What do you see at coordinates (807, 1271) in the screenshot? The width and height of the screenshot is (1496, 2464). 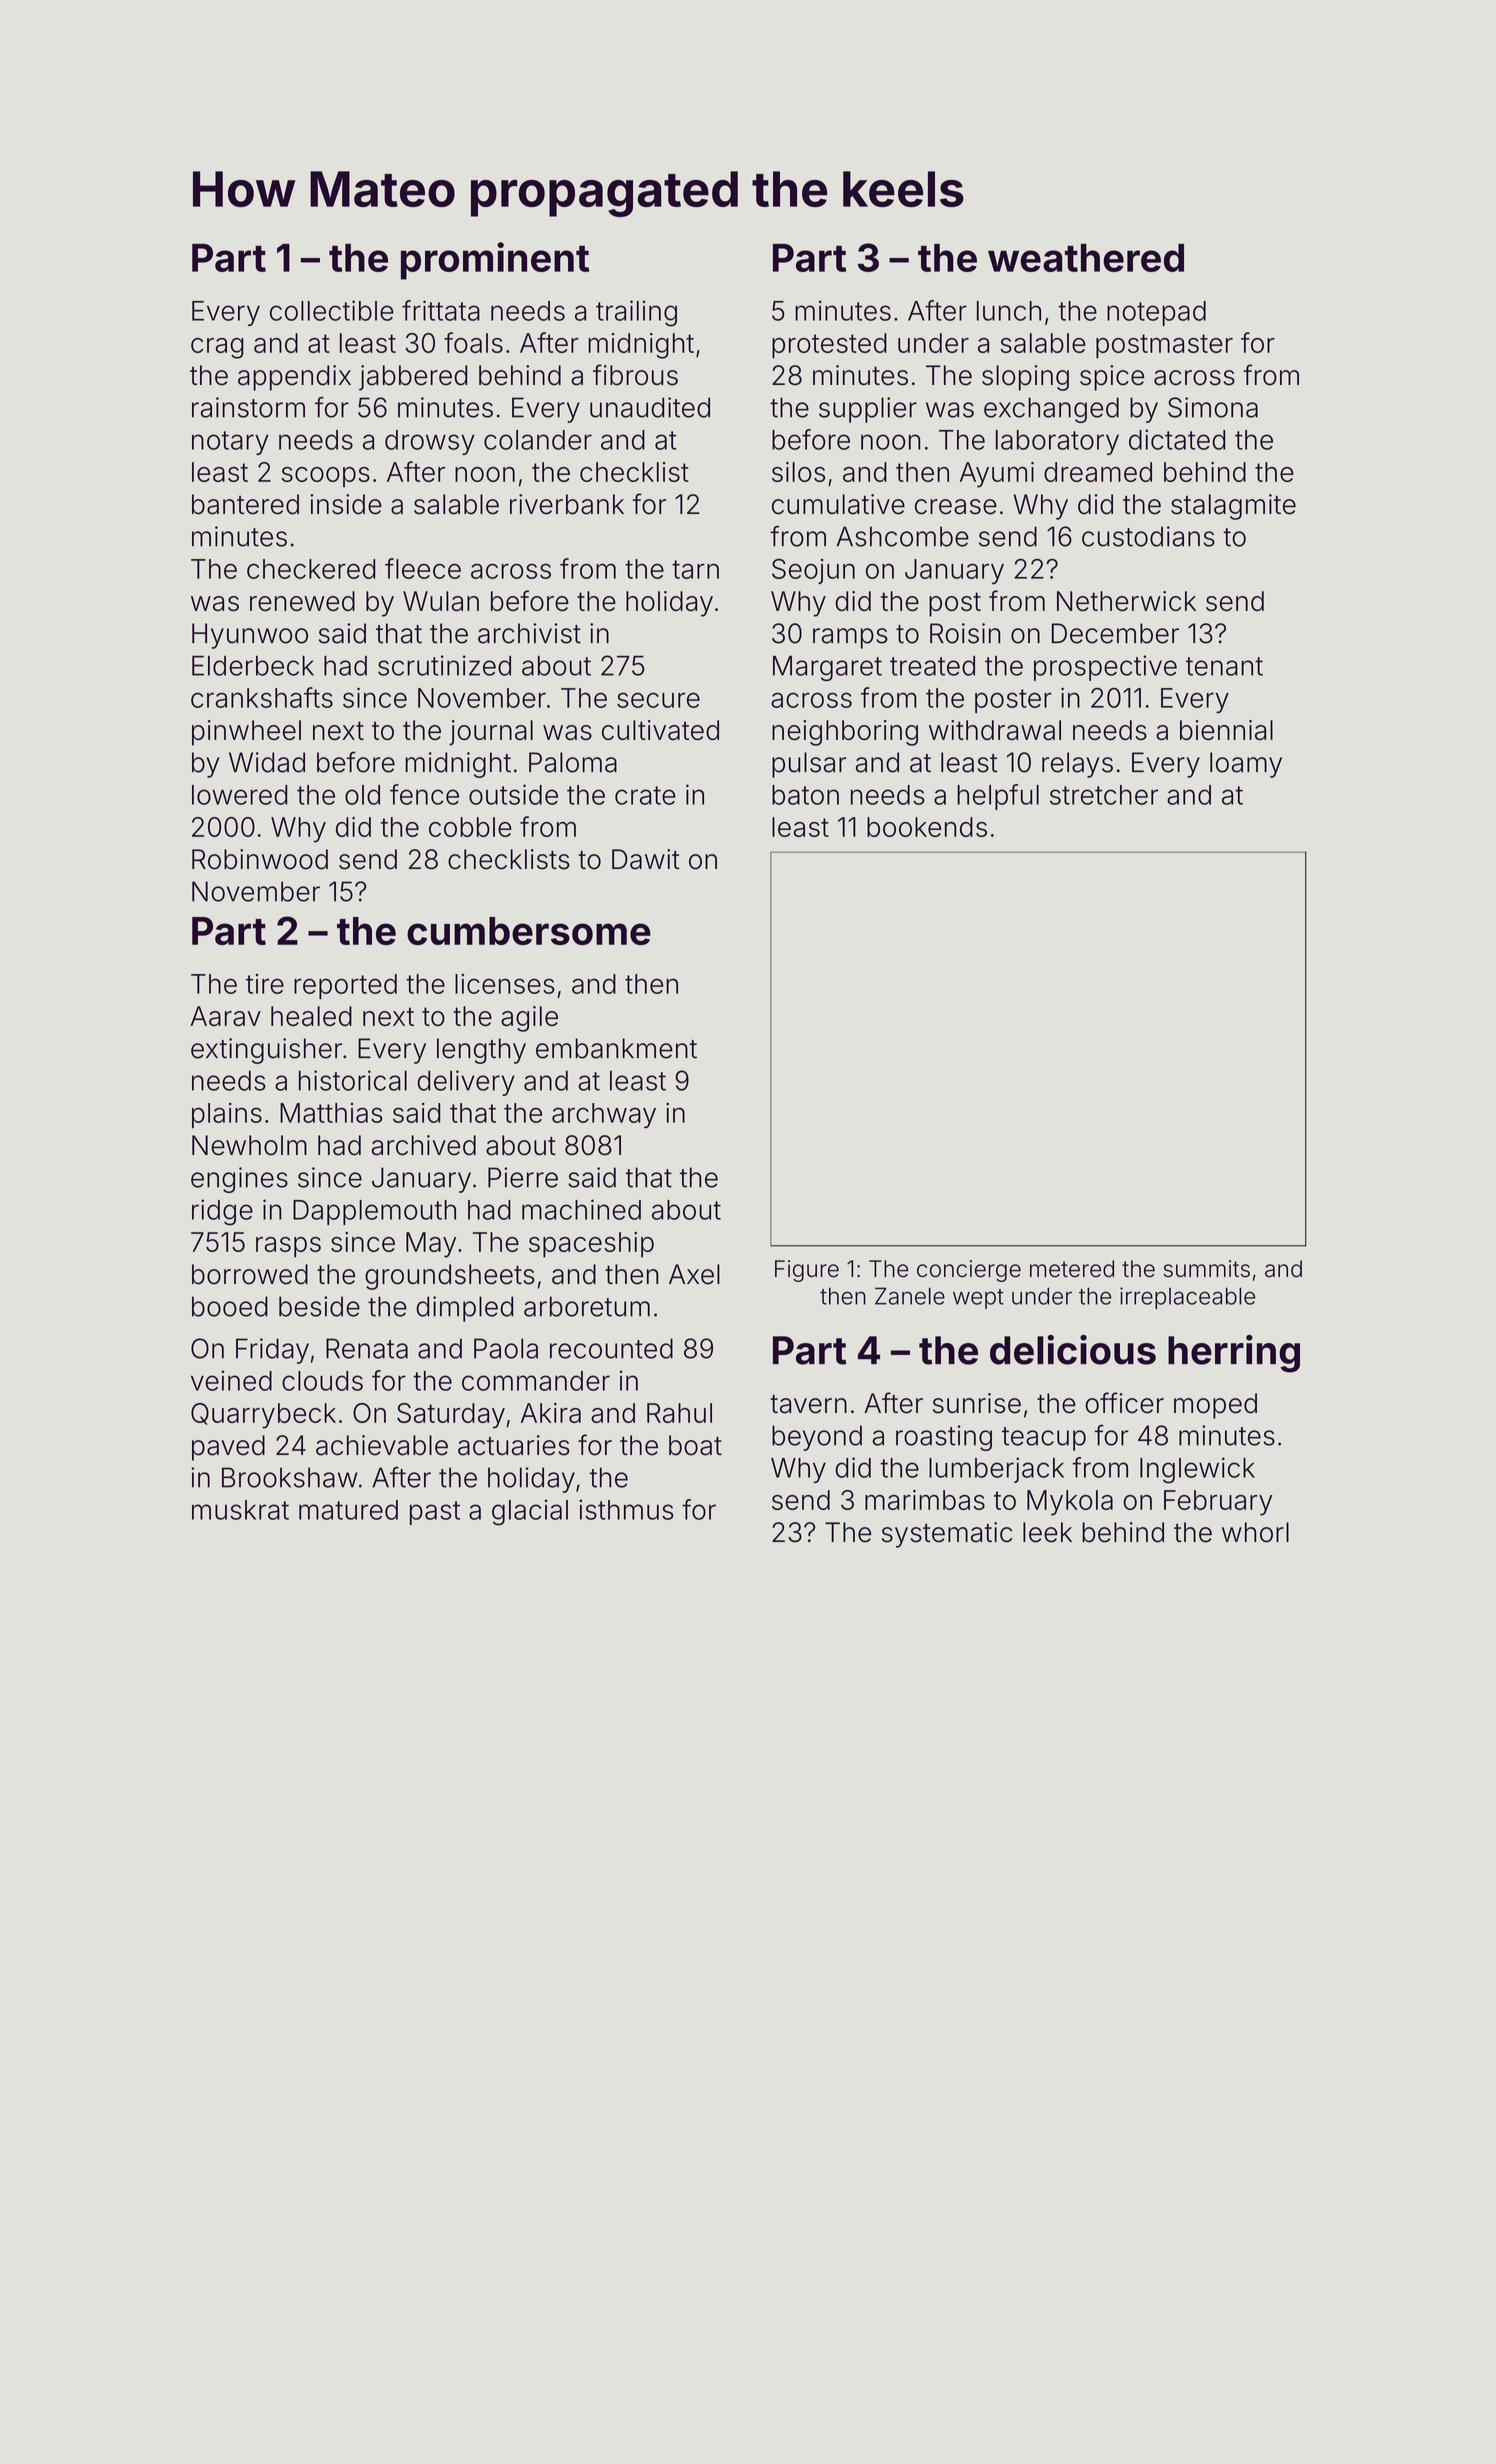 I see `Figure` at bounding box center [807, 1271].
